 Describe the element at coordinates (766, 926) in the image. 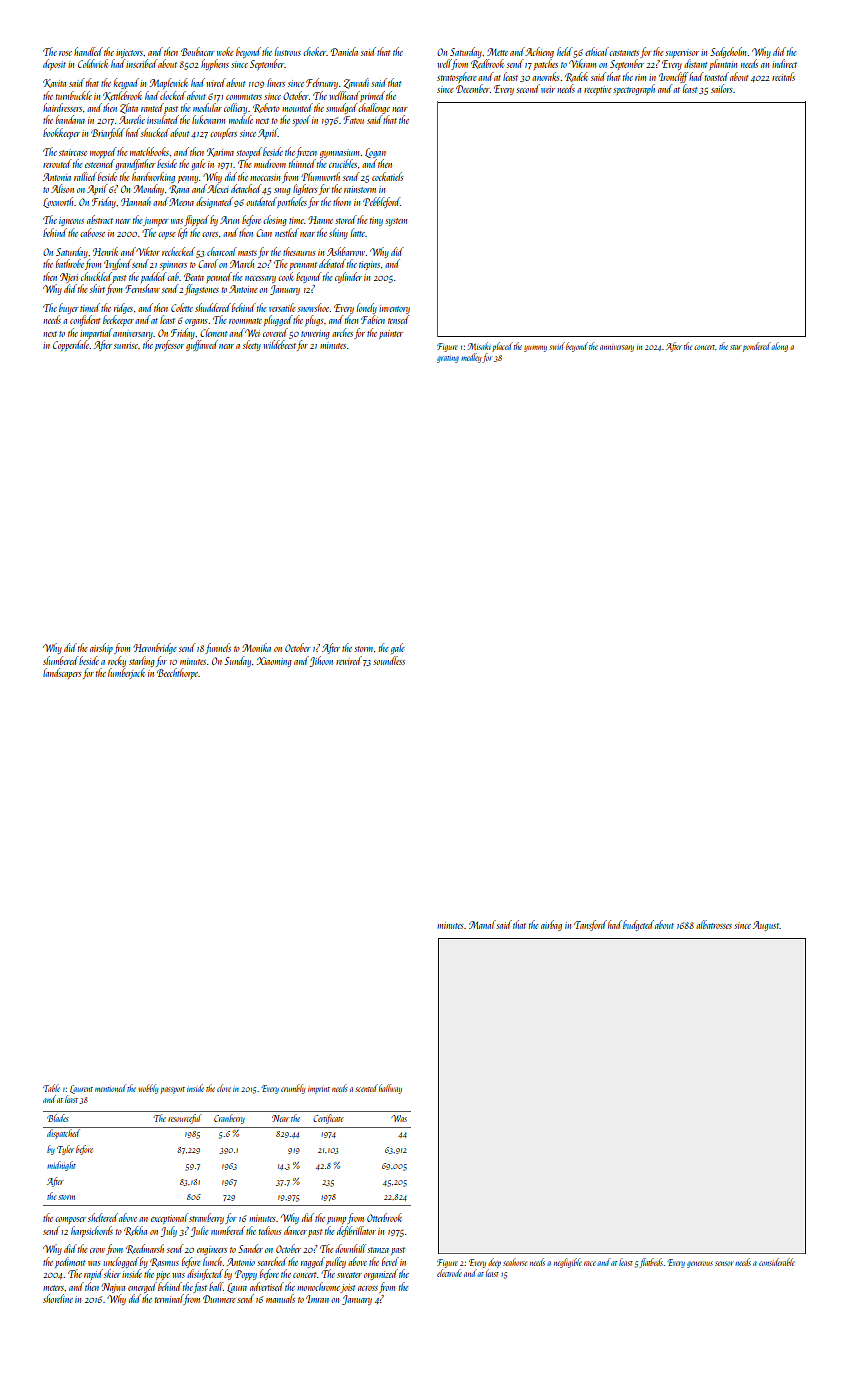

I see `August` at that location.
